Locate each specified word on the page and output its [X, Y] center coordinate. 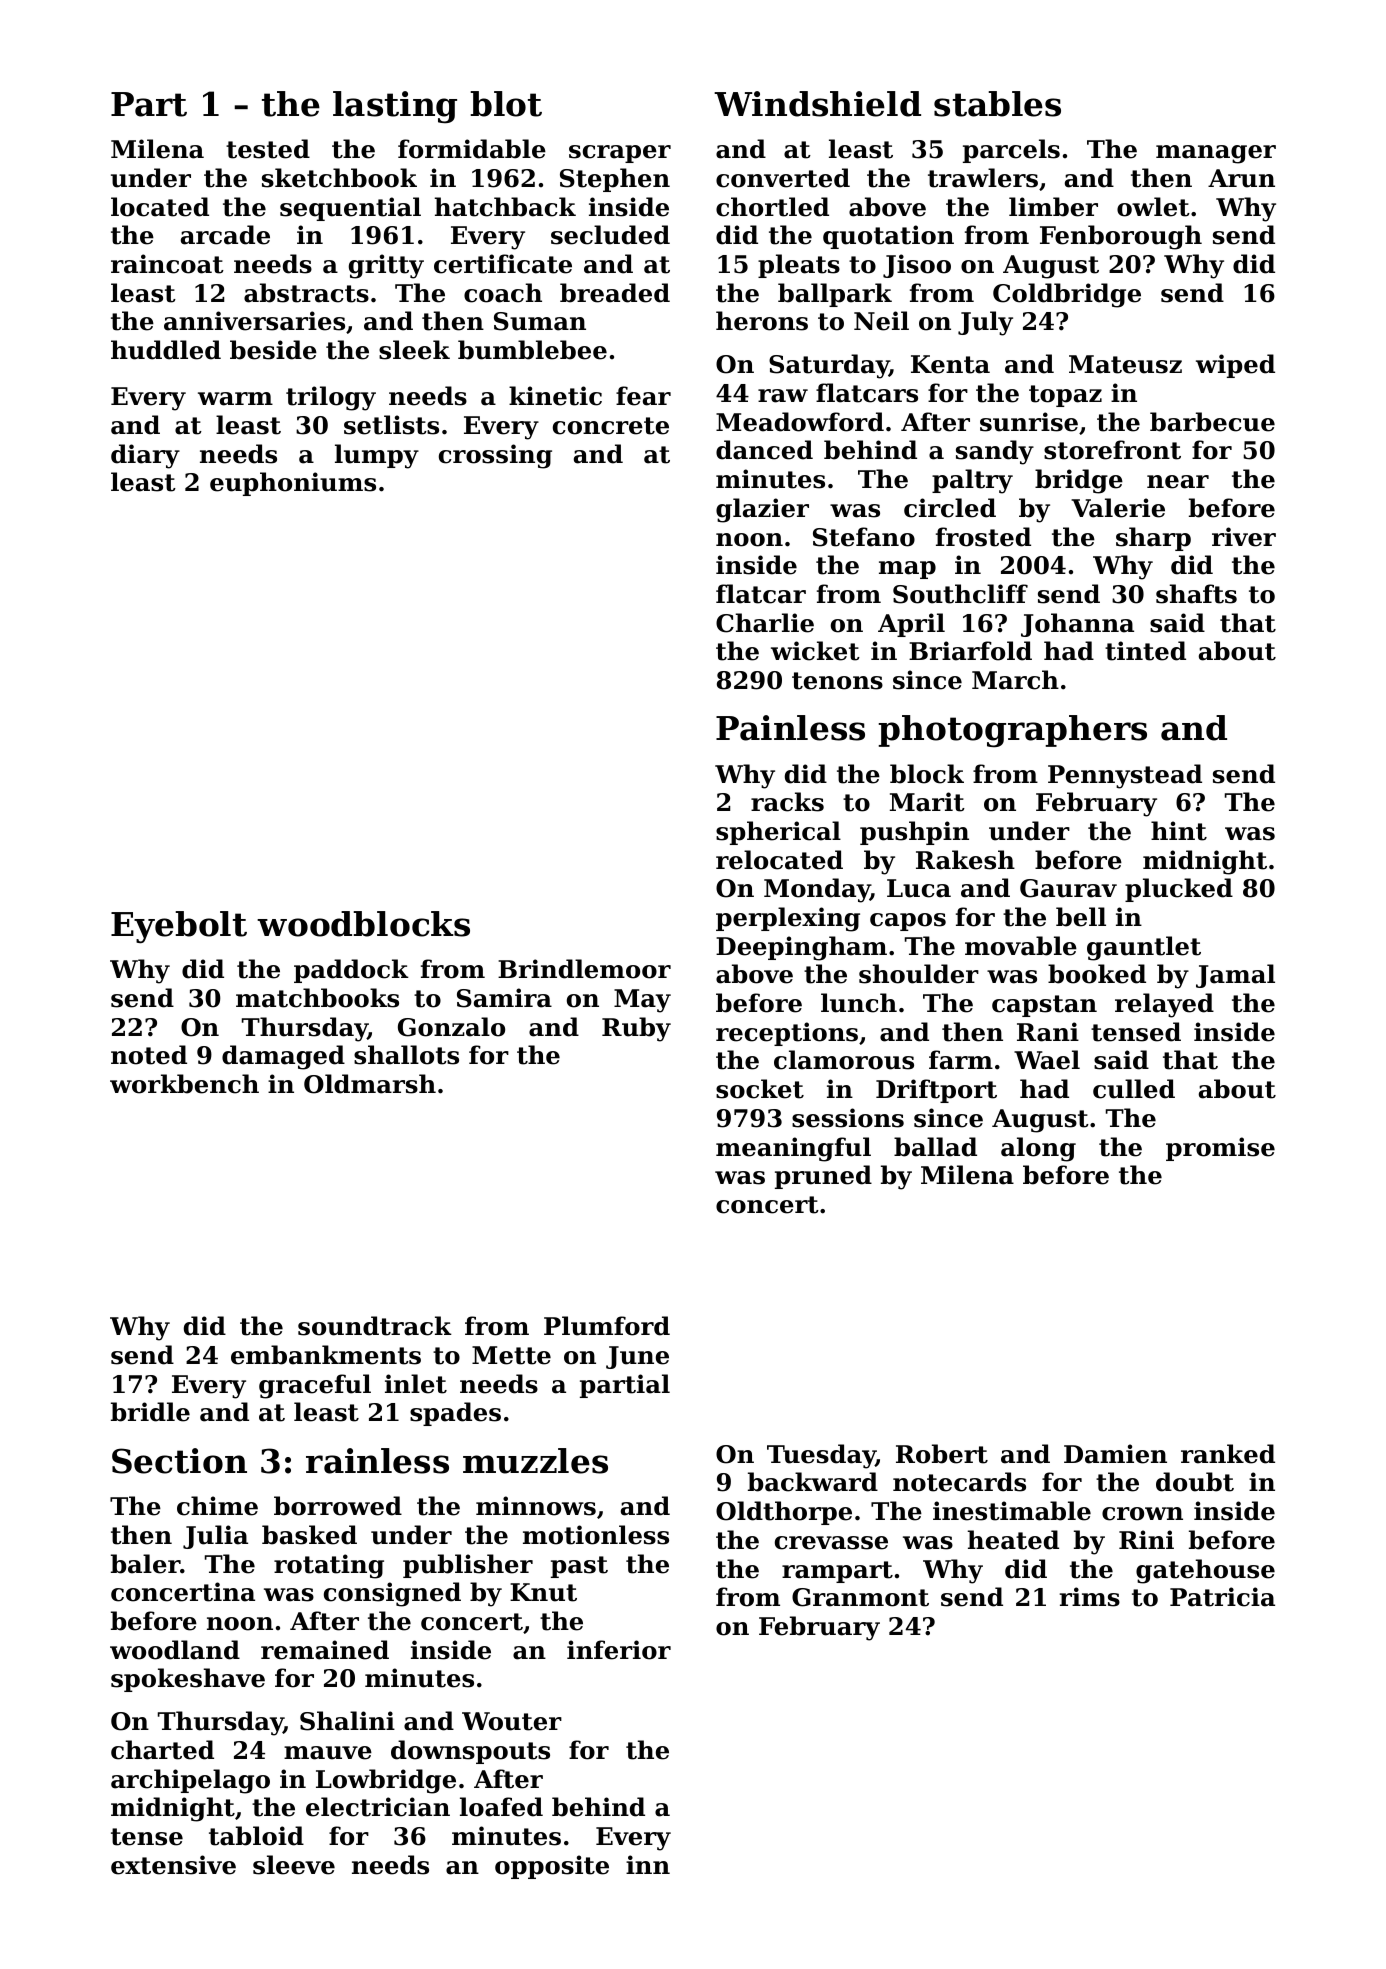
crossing [495, 456]
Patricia [1222, 1597]
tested [268, 149]
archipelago [190, 1781]
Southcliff [960, 594]
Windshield [817, 104]
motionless [596, 1535]
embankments [326, 1355]
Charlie [765, 623]
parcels [1011, 151]
